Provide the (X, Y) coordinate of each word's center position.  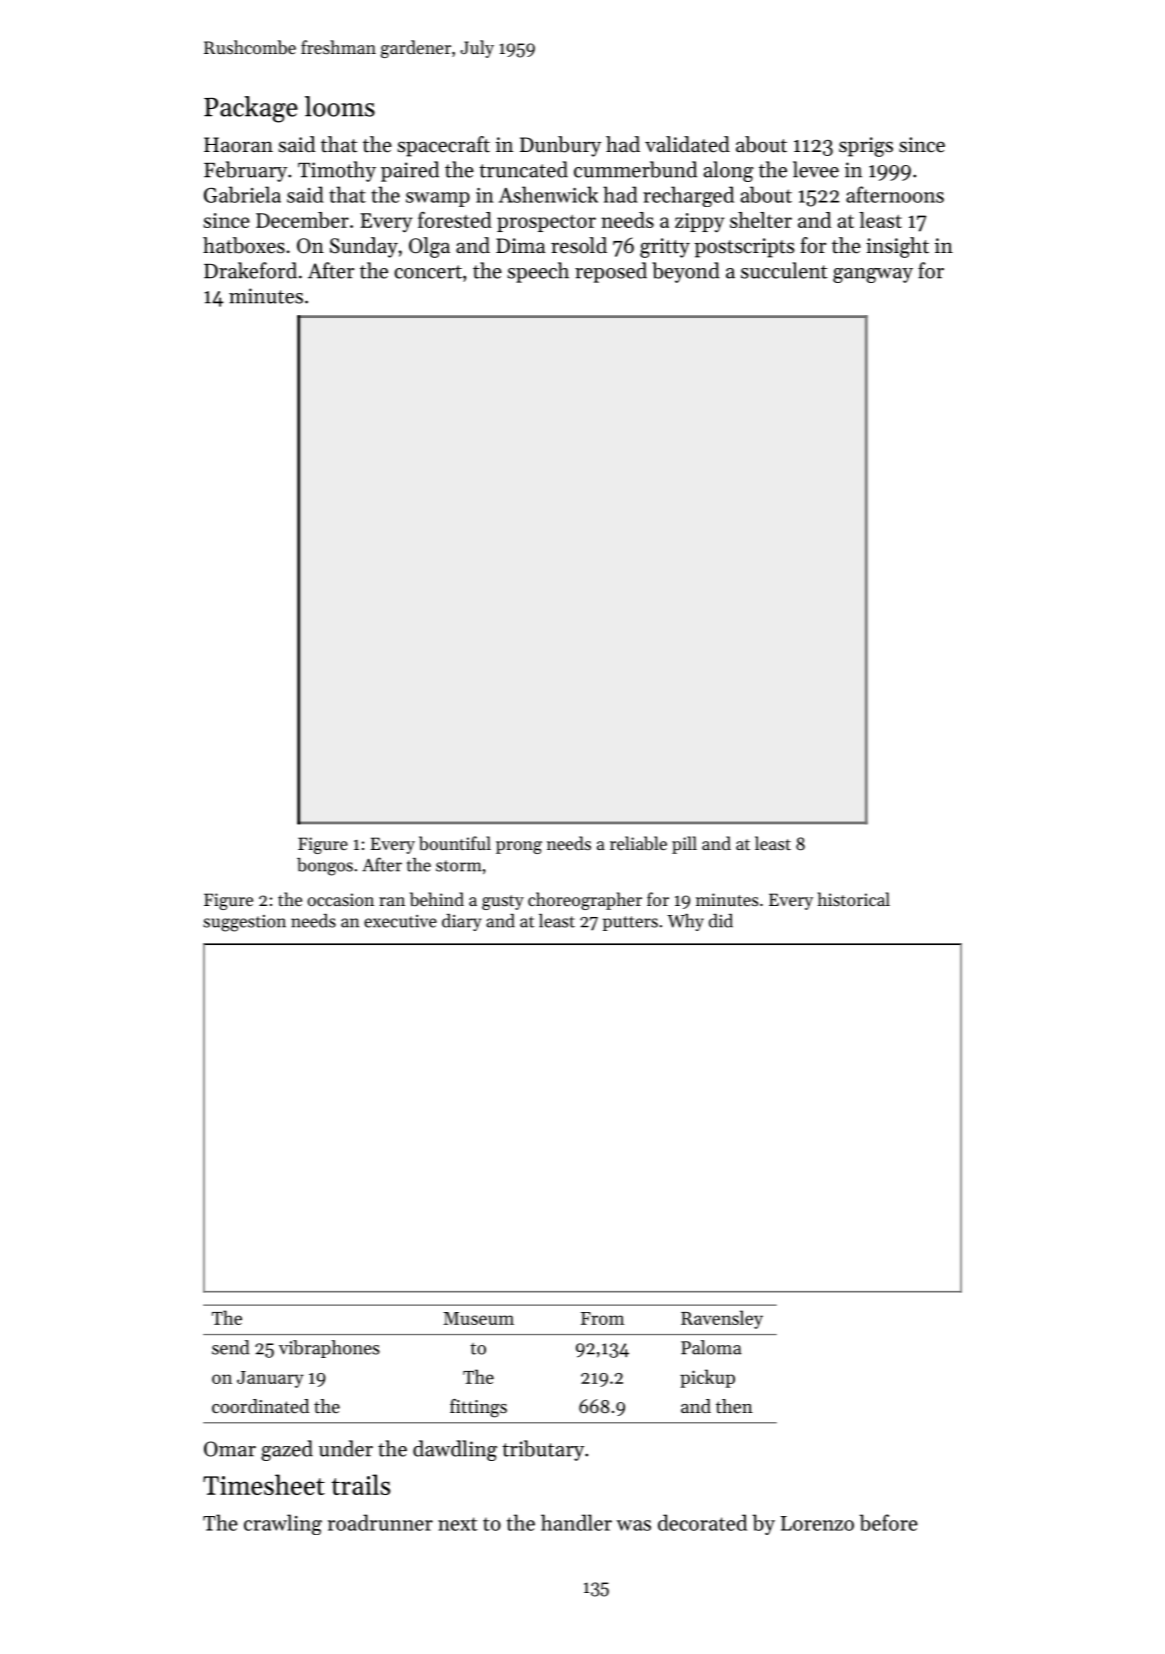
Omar (230, 1449)
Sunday (364, 247)
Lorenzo (817, 1523)
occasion (340, 899)
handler (576, 1522)
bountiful (455, 843)
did (721, 921)
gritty (665, 248)
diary (461, 922)
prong (519, 847)
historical (854, 899)
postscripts (744, 248)
